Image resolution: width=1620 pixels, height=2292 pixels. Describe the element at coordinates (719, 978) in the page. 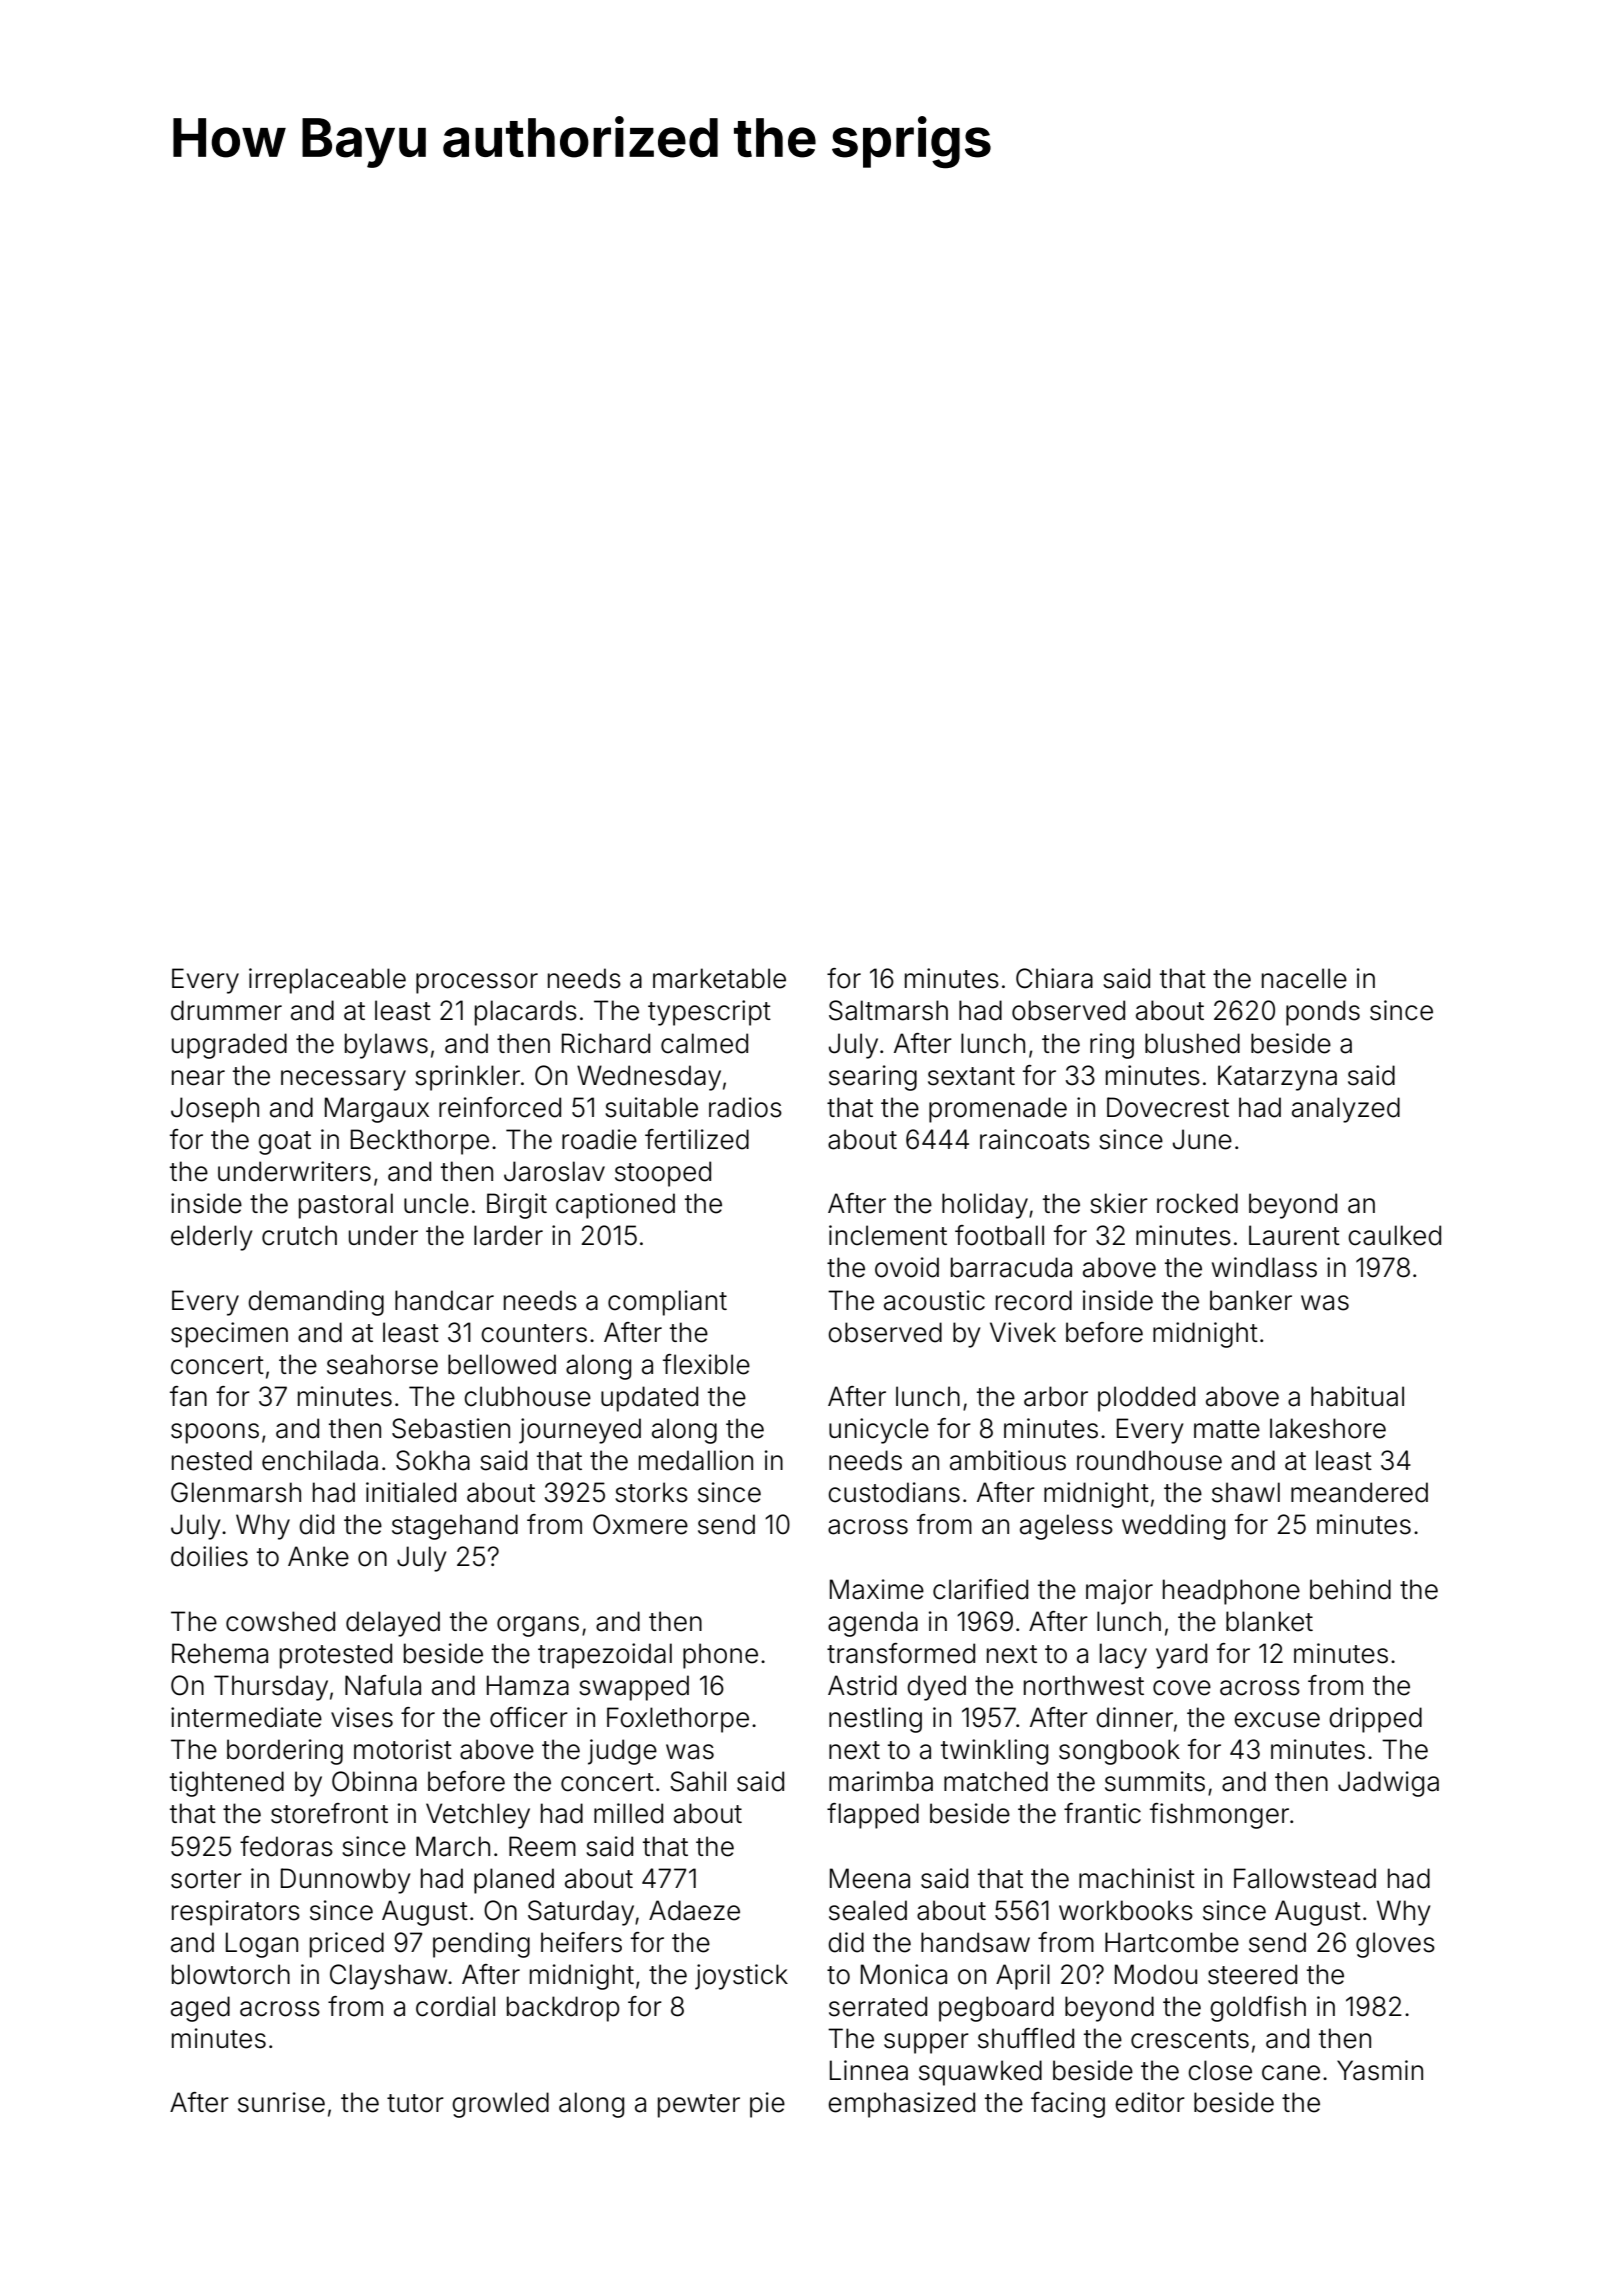

I see `marketable` at that location.
